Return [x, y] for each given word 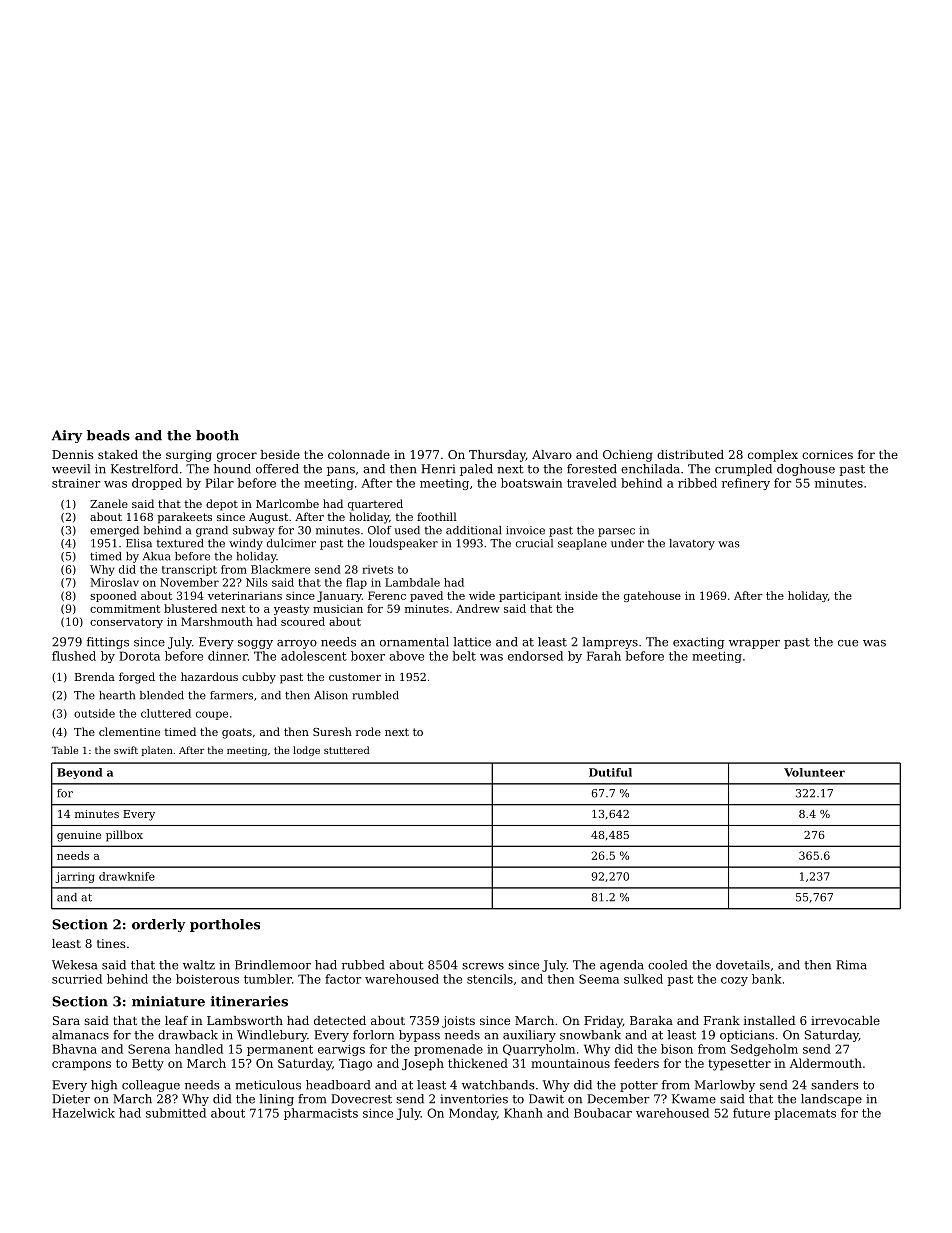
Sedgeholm [764, 1050]
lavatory [692, 544]
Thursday [497, 456]
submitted [176, 1113]
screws [483, 966]
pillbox [124, 836]
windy [246, 544]
